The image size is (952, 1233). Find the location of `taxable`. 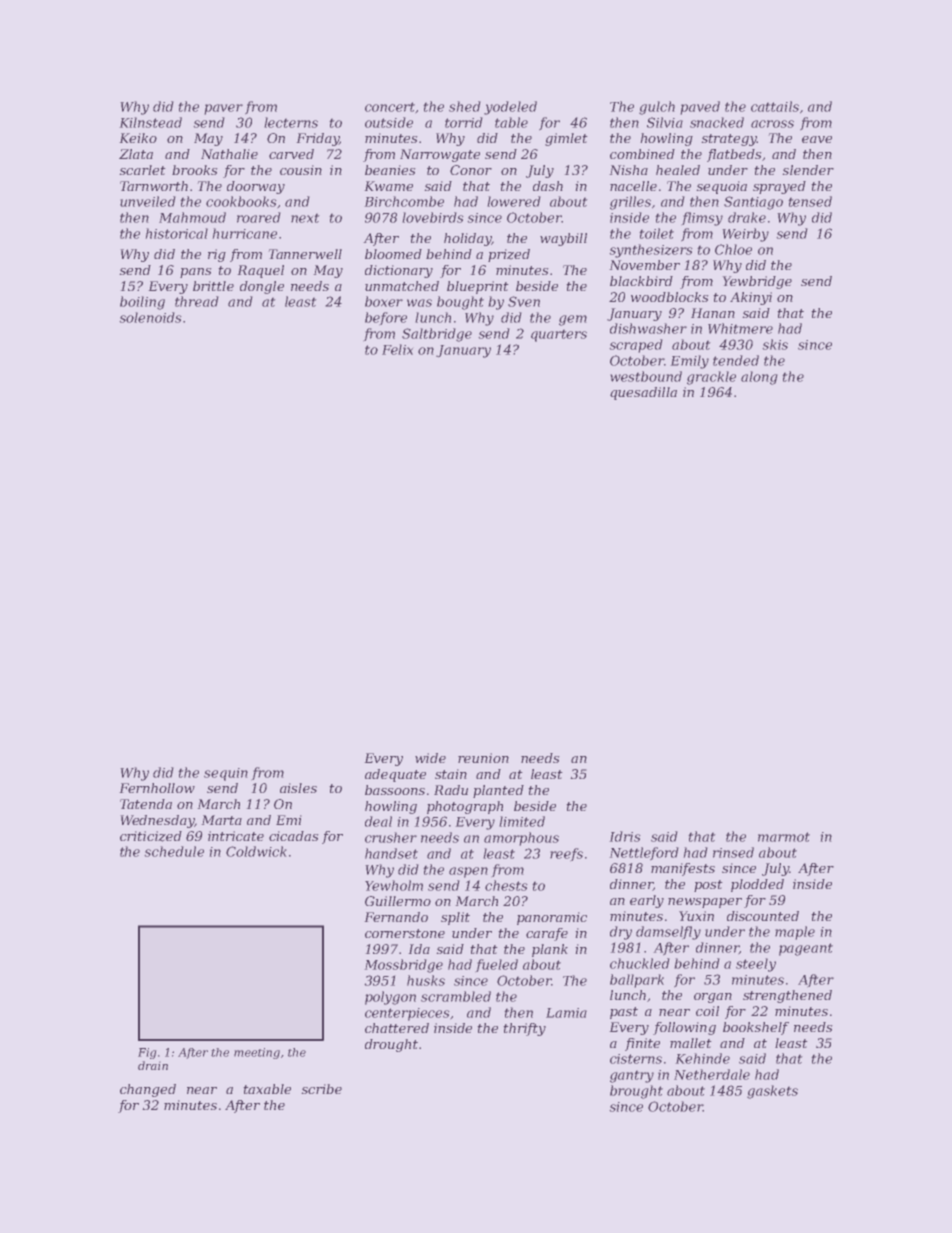

taxable is located at coordinates (267, 1089).
